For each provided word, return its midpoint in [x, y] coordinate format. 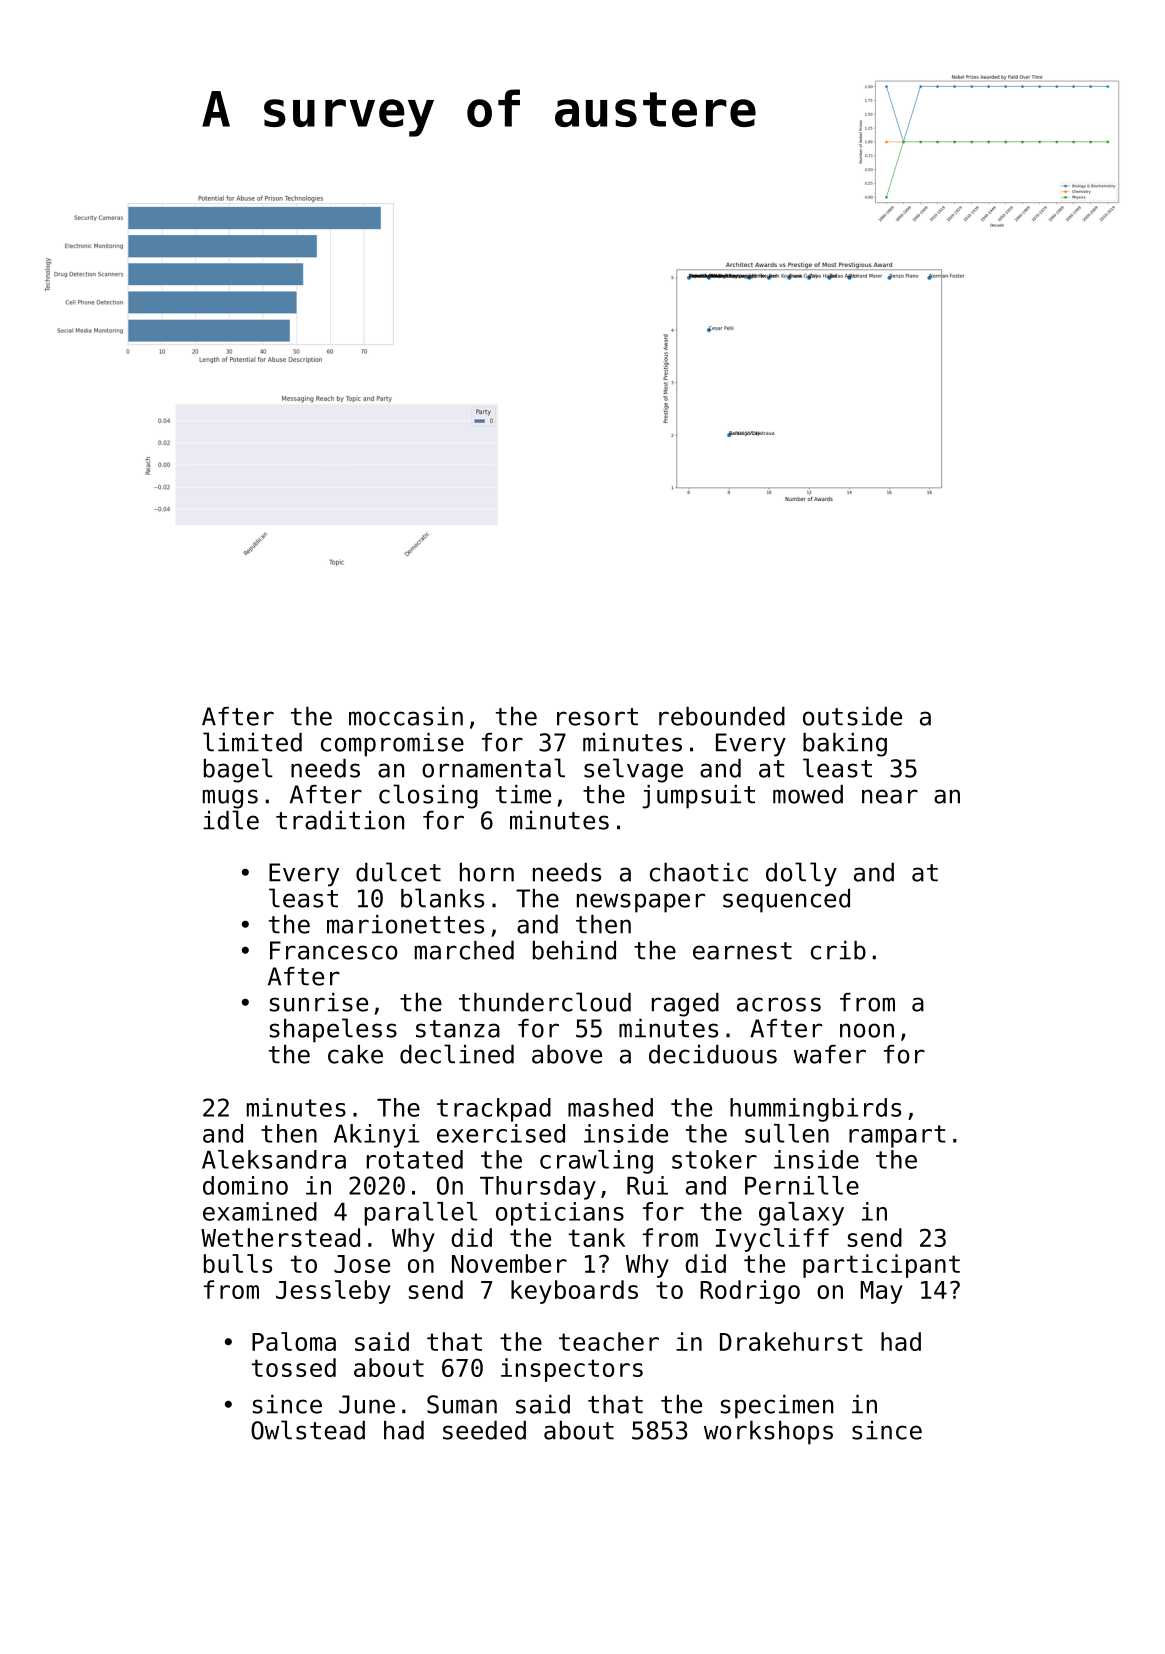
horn [487, 872]
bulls [238, 1263]
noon [867, 1030]
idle [231, 820]
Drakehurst [791, 1341]
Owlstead [308, 1430]
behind [574, 950]
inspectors [572, 1370]
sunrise [319, 1002]
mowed [808, 794]
